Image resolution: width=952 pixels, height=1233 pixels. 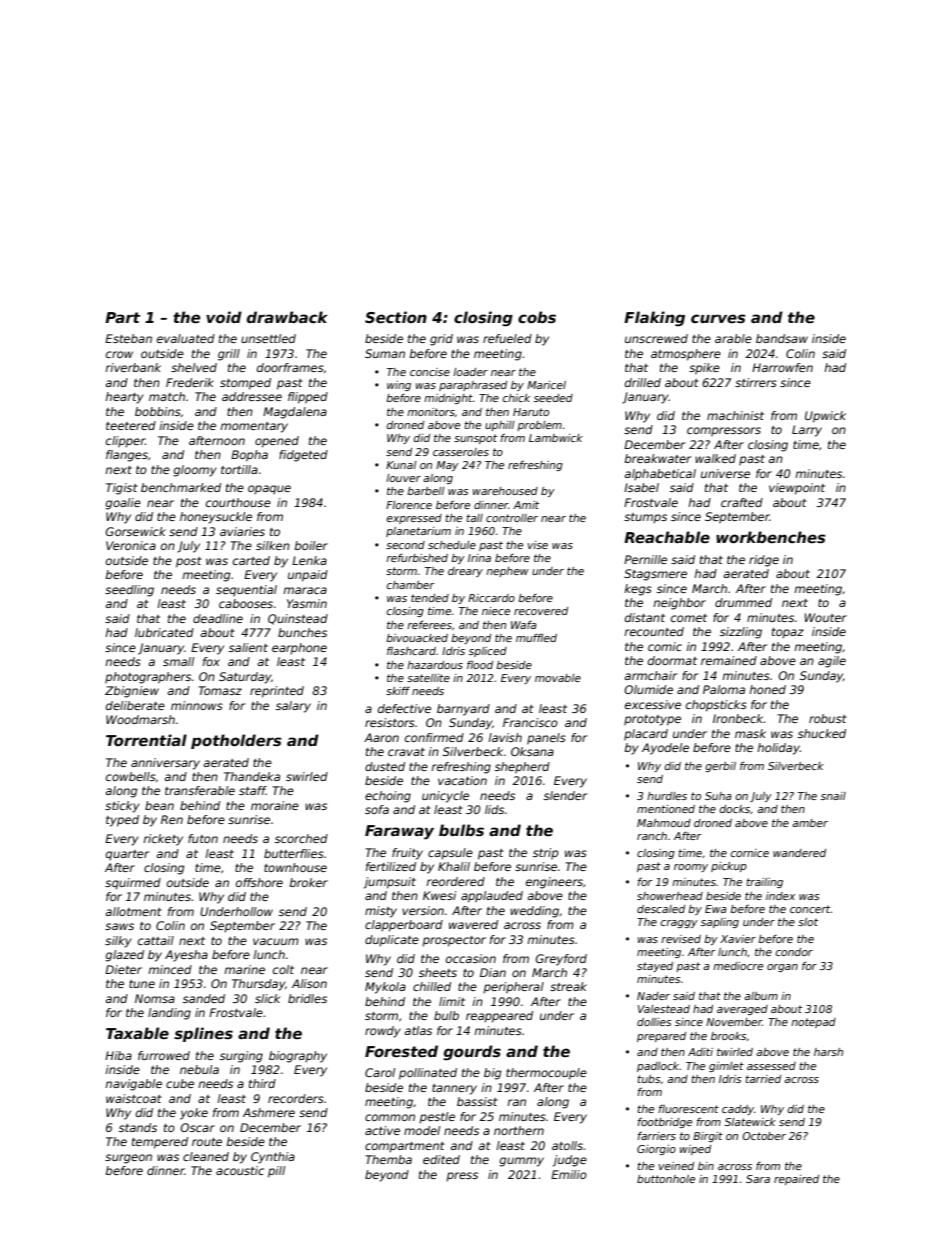 I want to click on Bopha, so click(x=249, y=456).
